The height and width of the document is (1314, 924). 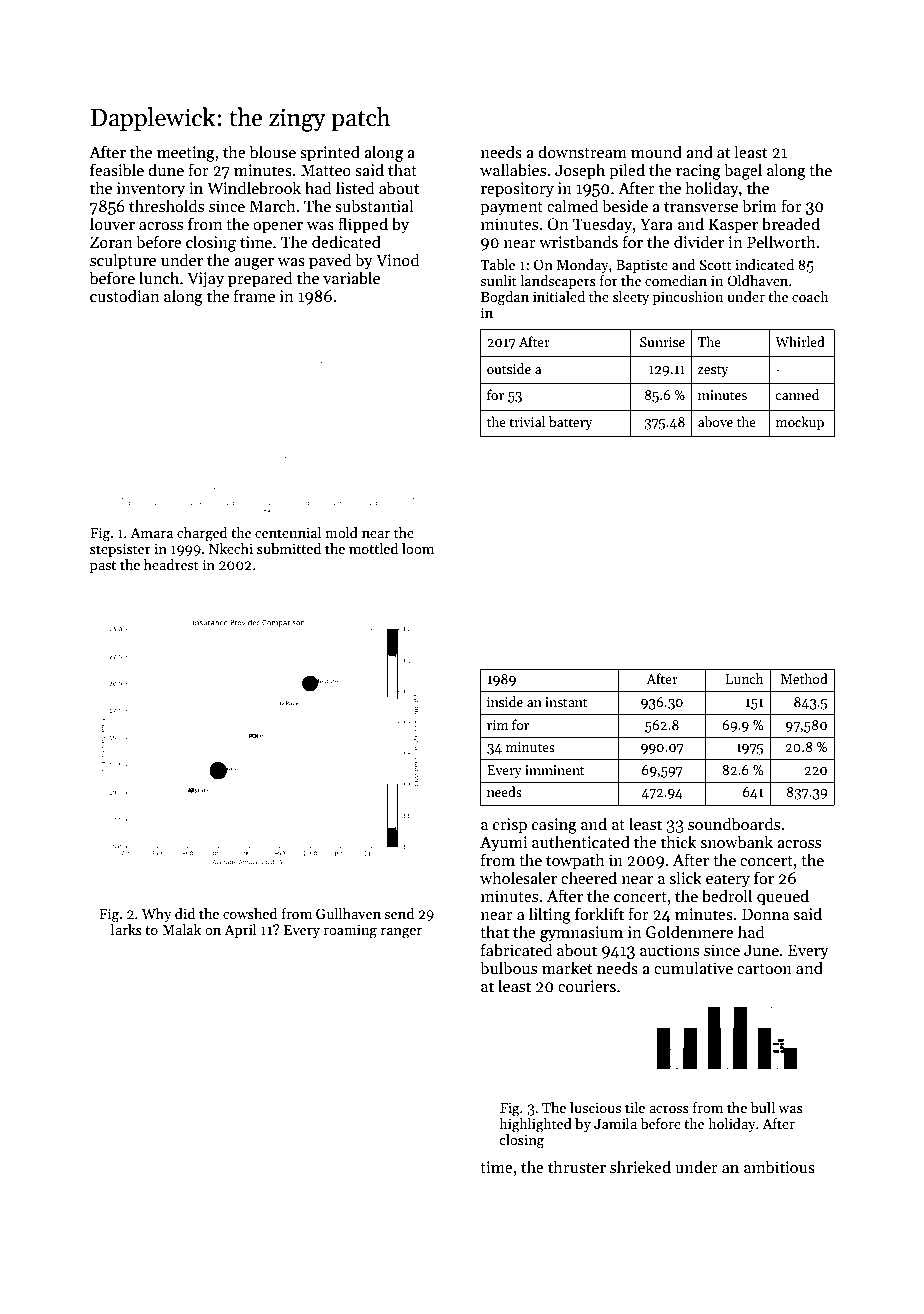 I want to click on Matteo, so click(x=326, y=170).
